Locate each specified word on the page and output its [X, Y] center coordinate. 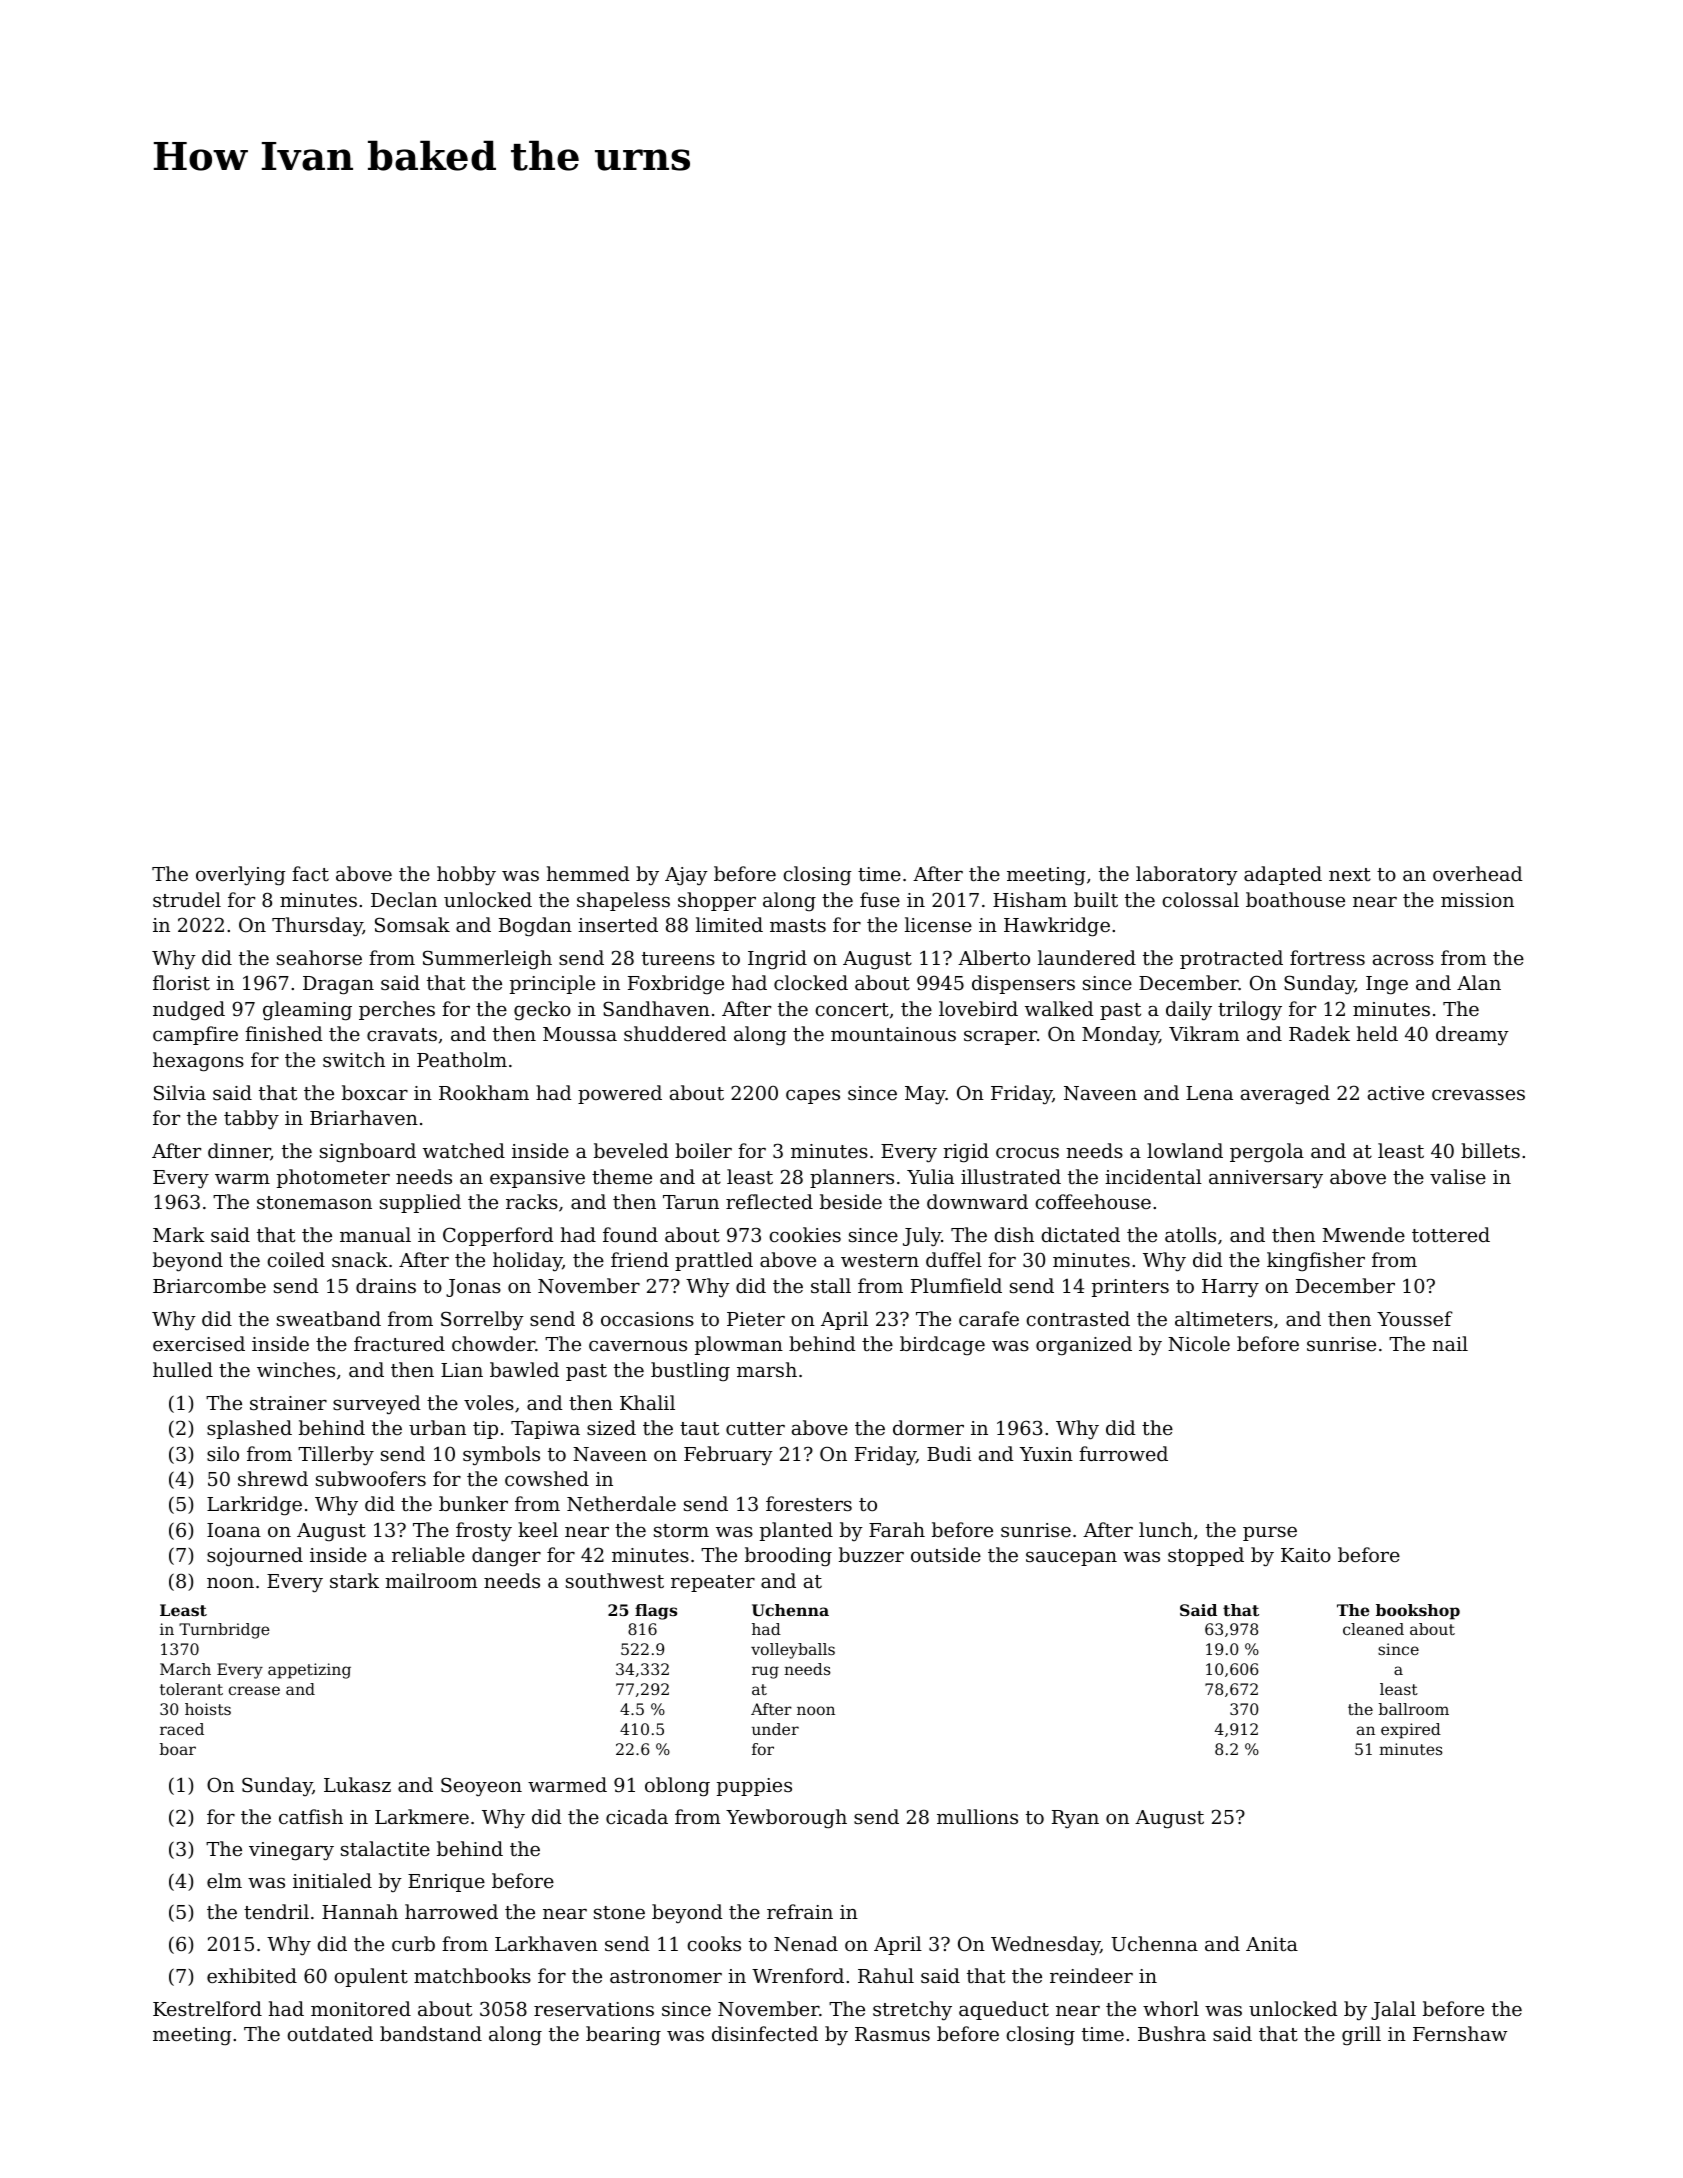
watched [464, 1150]
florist [181, 982]
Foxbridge [676, 985]
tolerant [191, 1689]
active [1396, 1093]
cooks [714, 1943]
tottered [1451, 1234]
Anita [1272, 1944]
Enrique [446, 1883]
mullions [977, 1816]
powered [620, 1094]
